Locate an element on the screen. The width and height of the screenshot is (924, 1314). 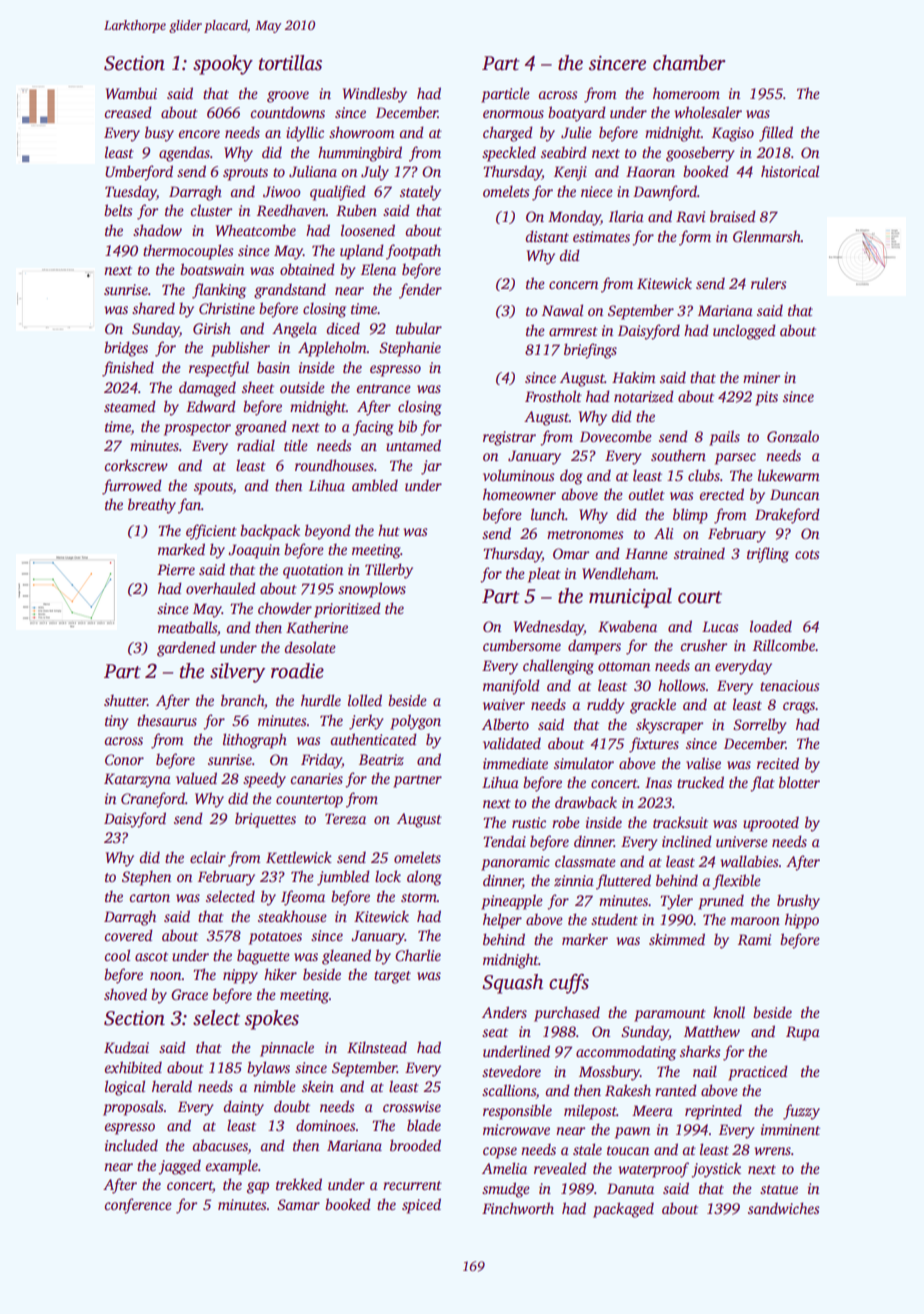
bylaws is located at coordinates (268, 1069).
